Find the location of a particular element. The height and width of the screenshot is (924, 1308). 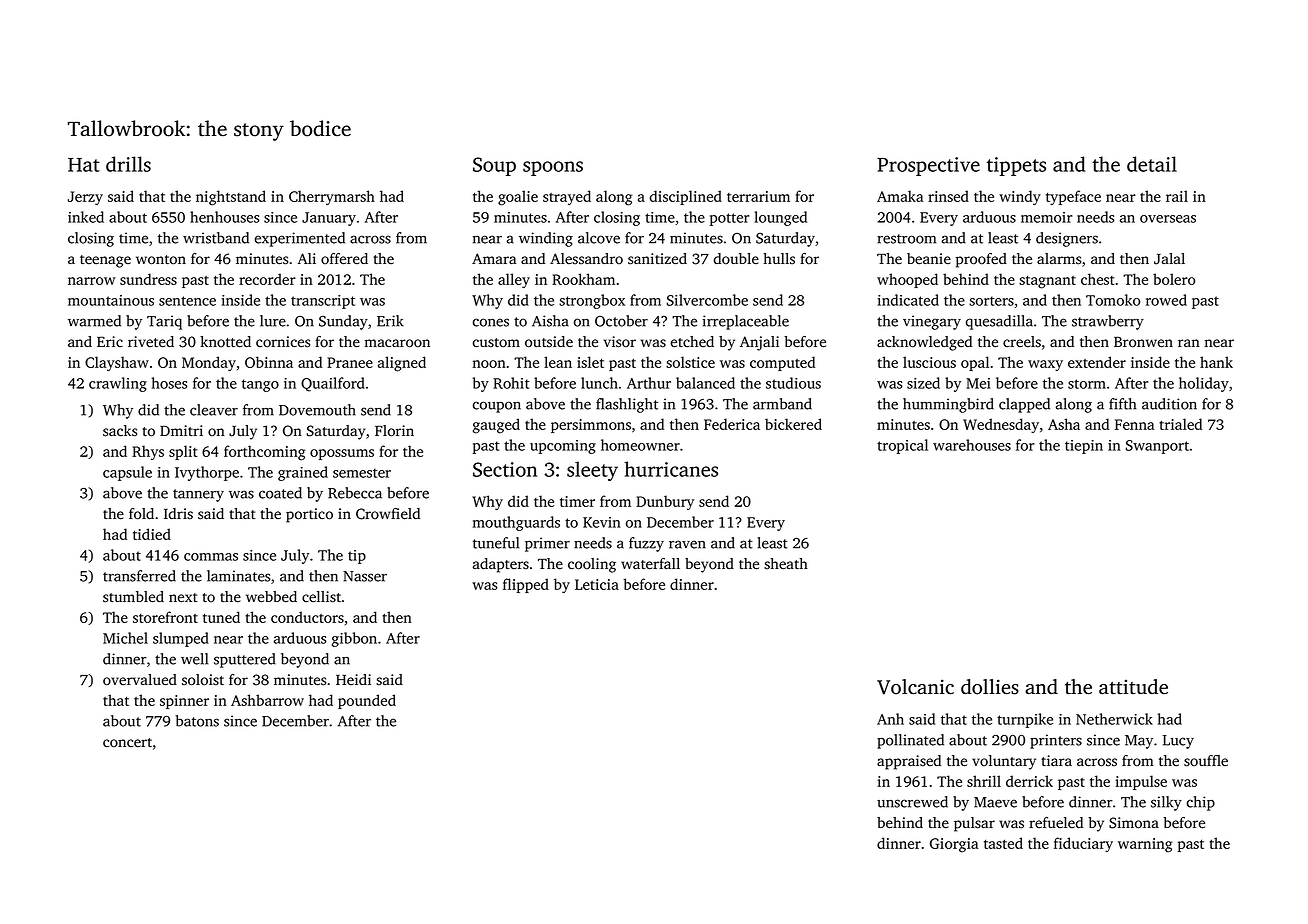

drills is located at coordinates (128, 164).
